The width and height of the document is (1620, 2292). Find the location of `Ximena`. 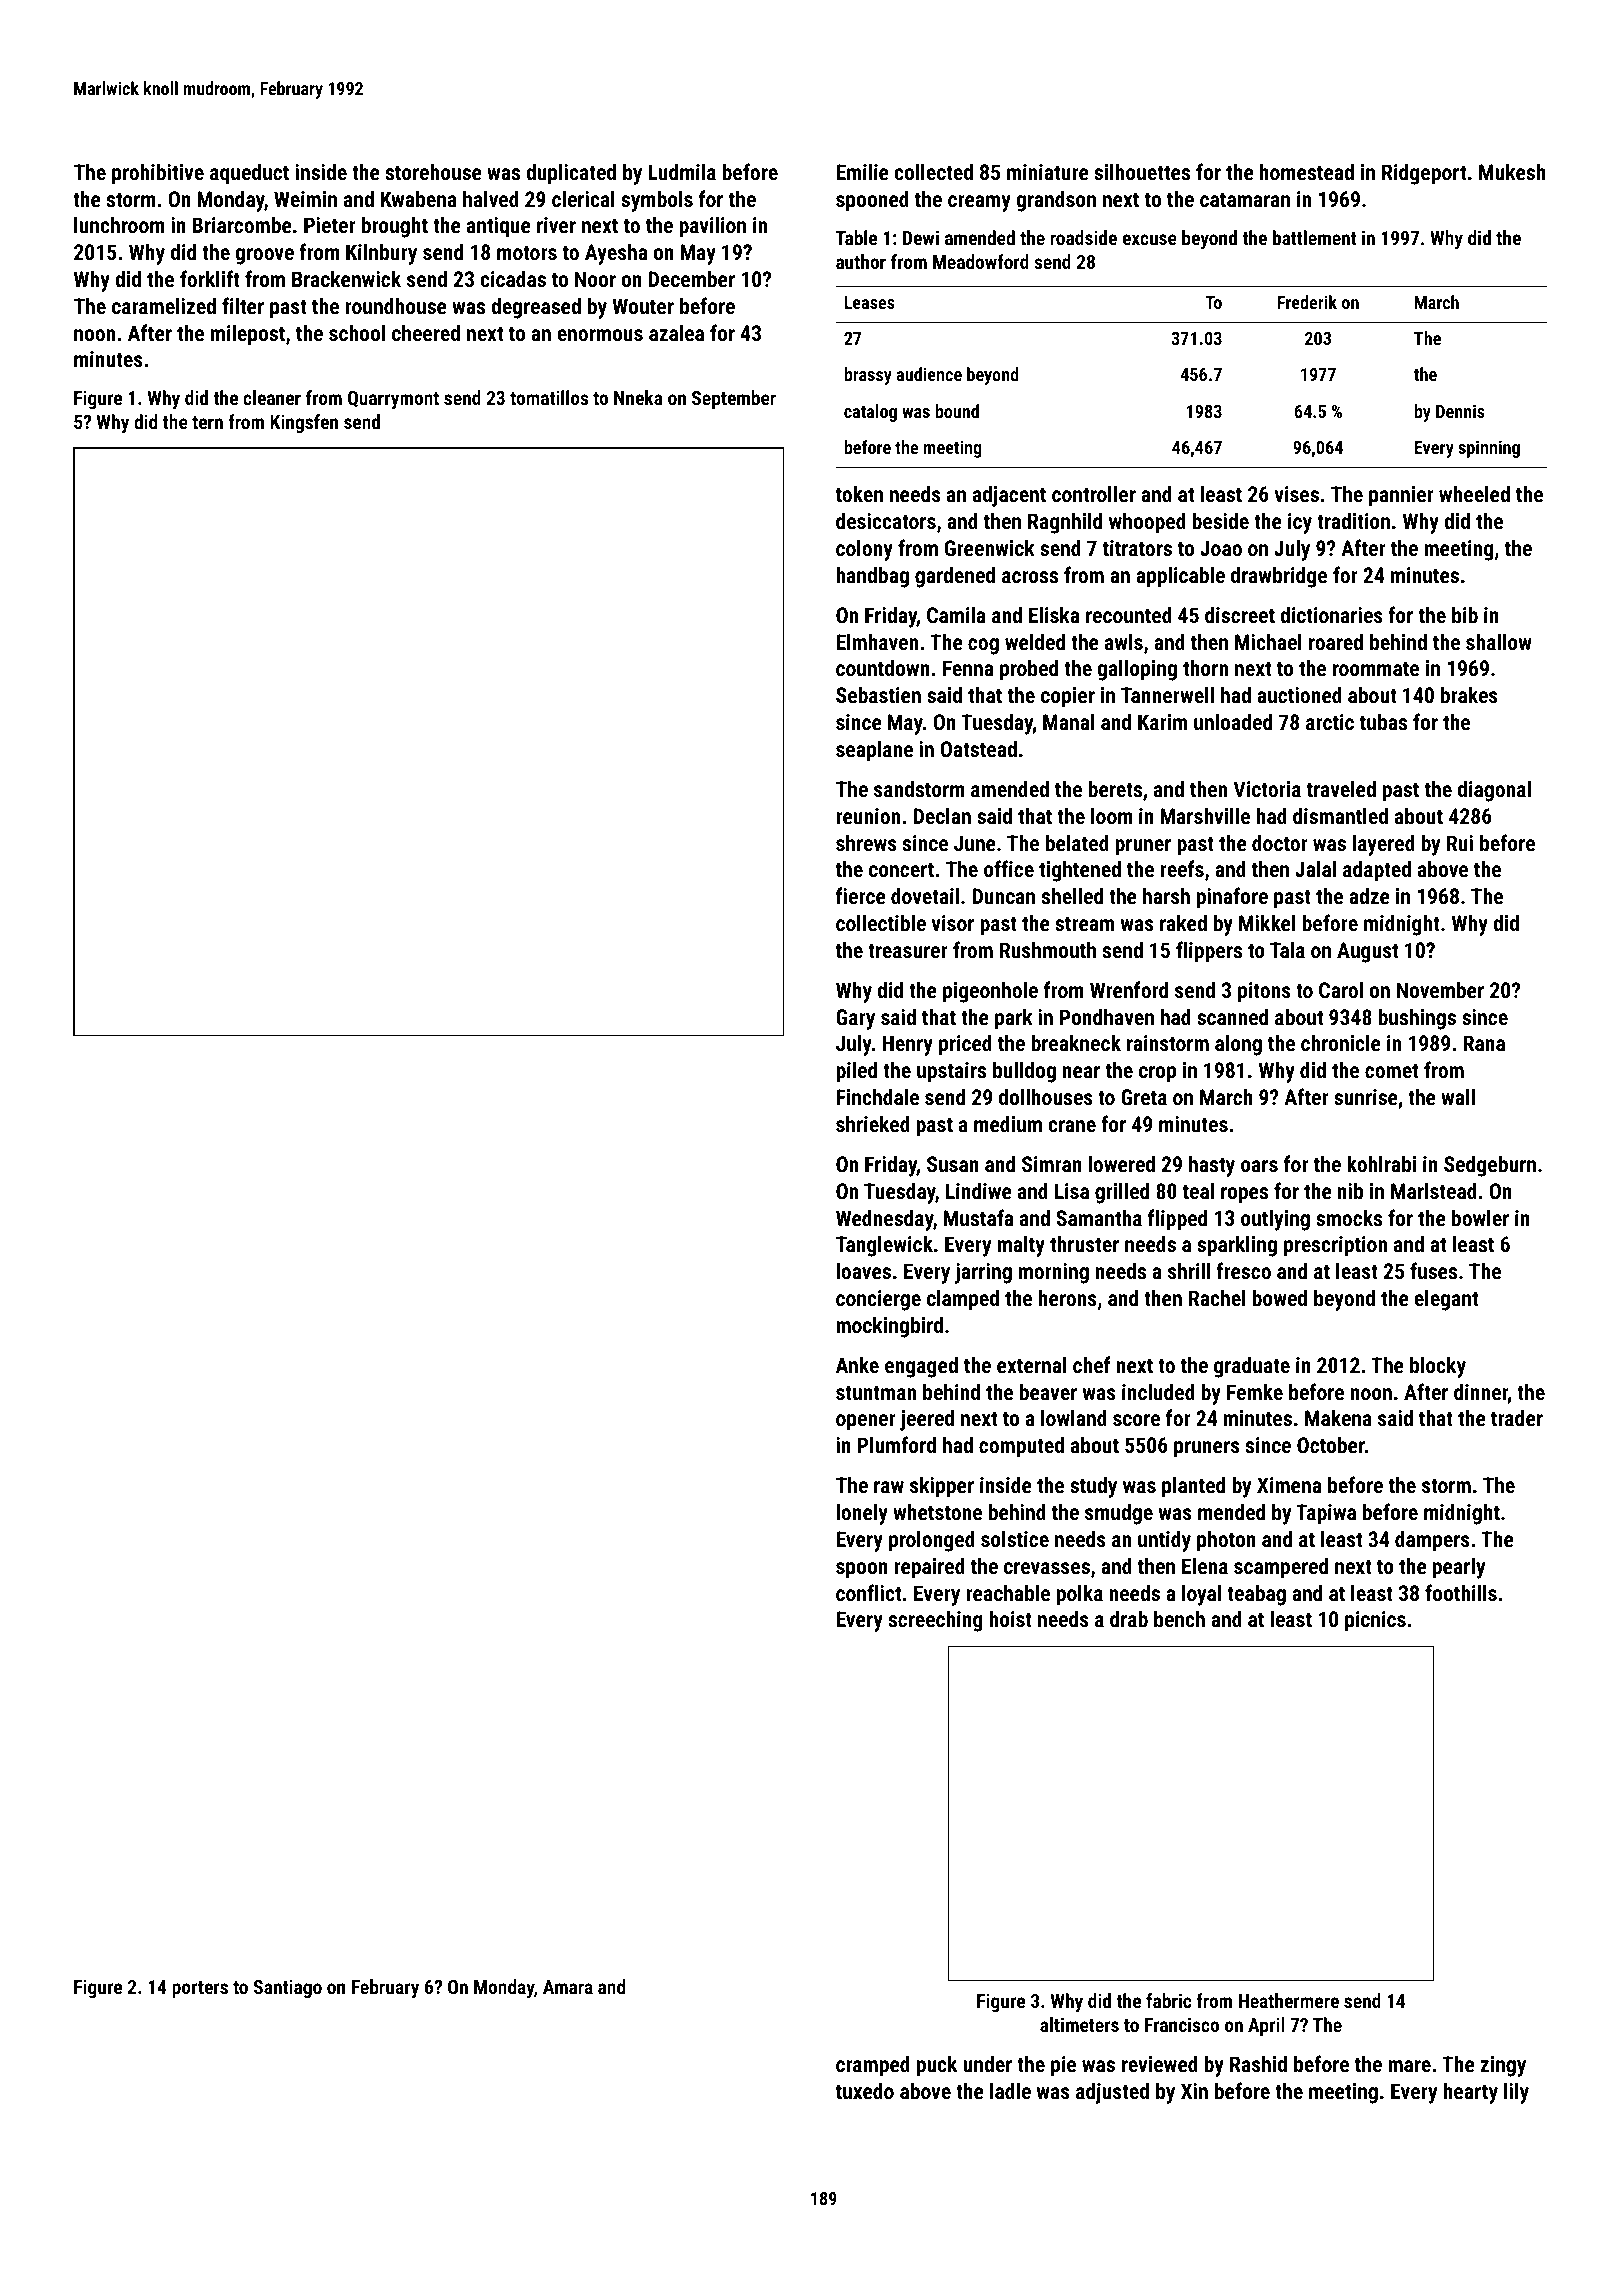

Ximena is located at coordinates (1289, 1485).
